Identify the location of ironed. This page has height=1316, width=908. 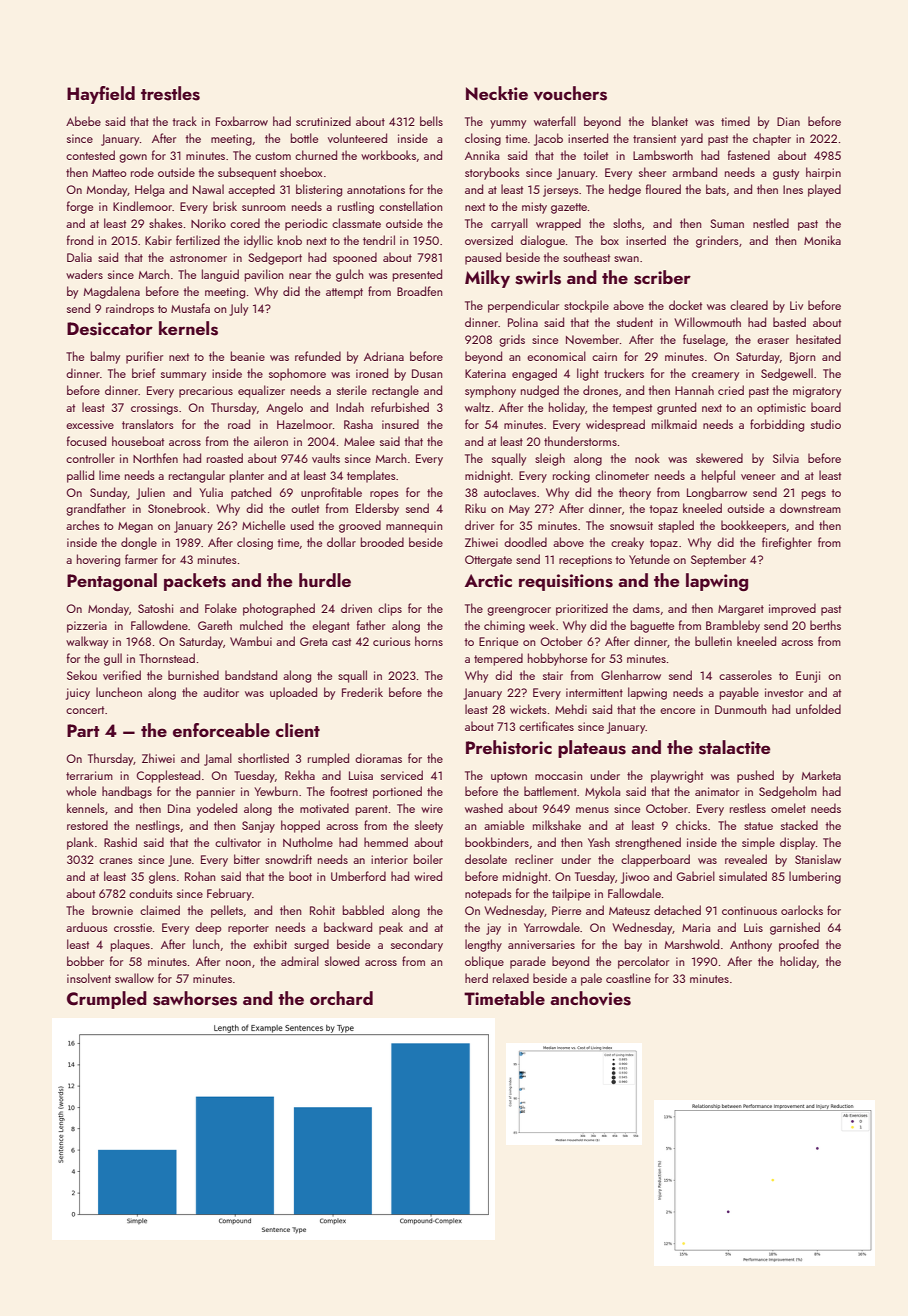
(372, 373).
